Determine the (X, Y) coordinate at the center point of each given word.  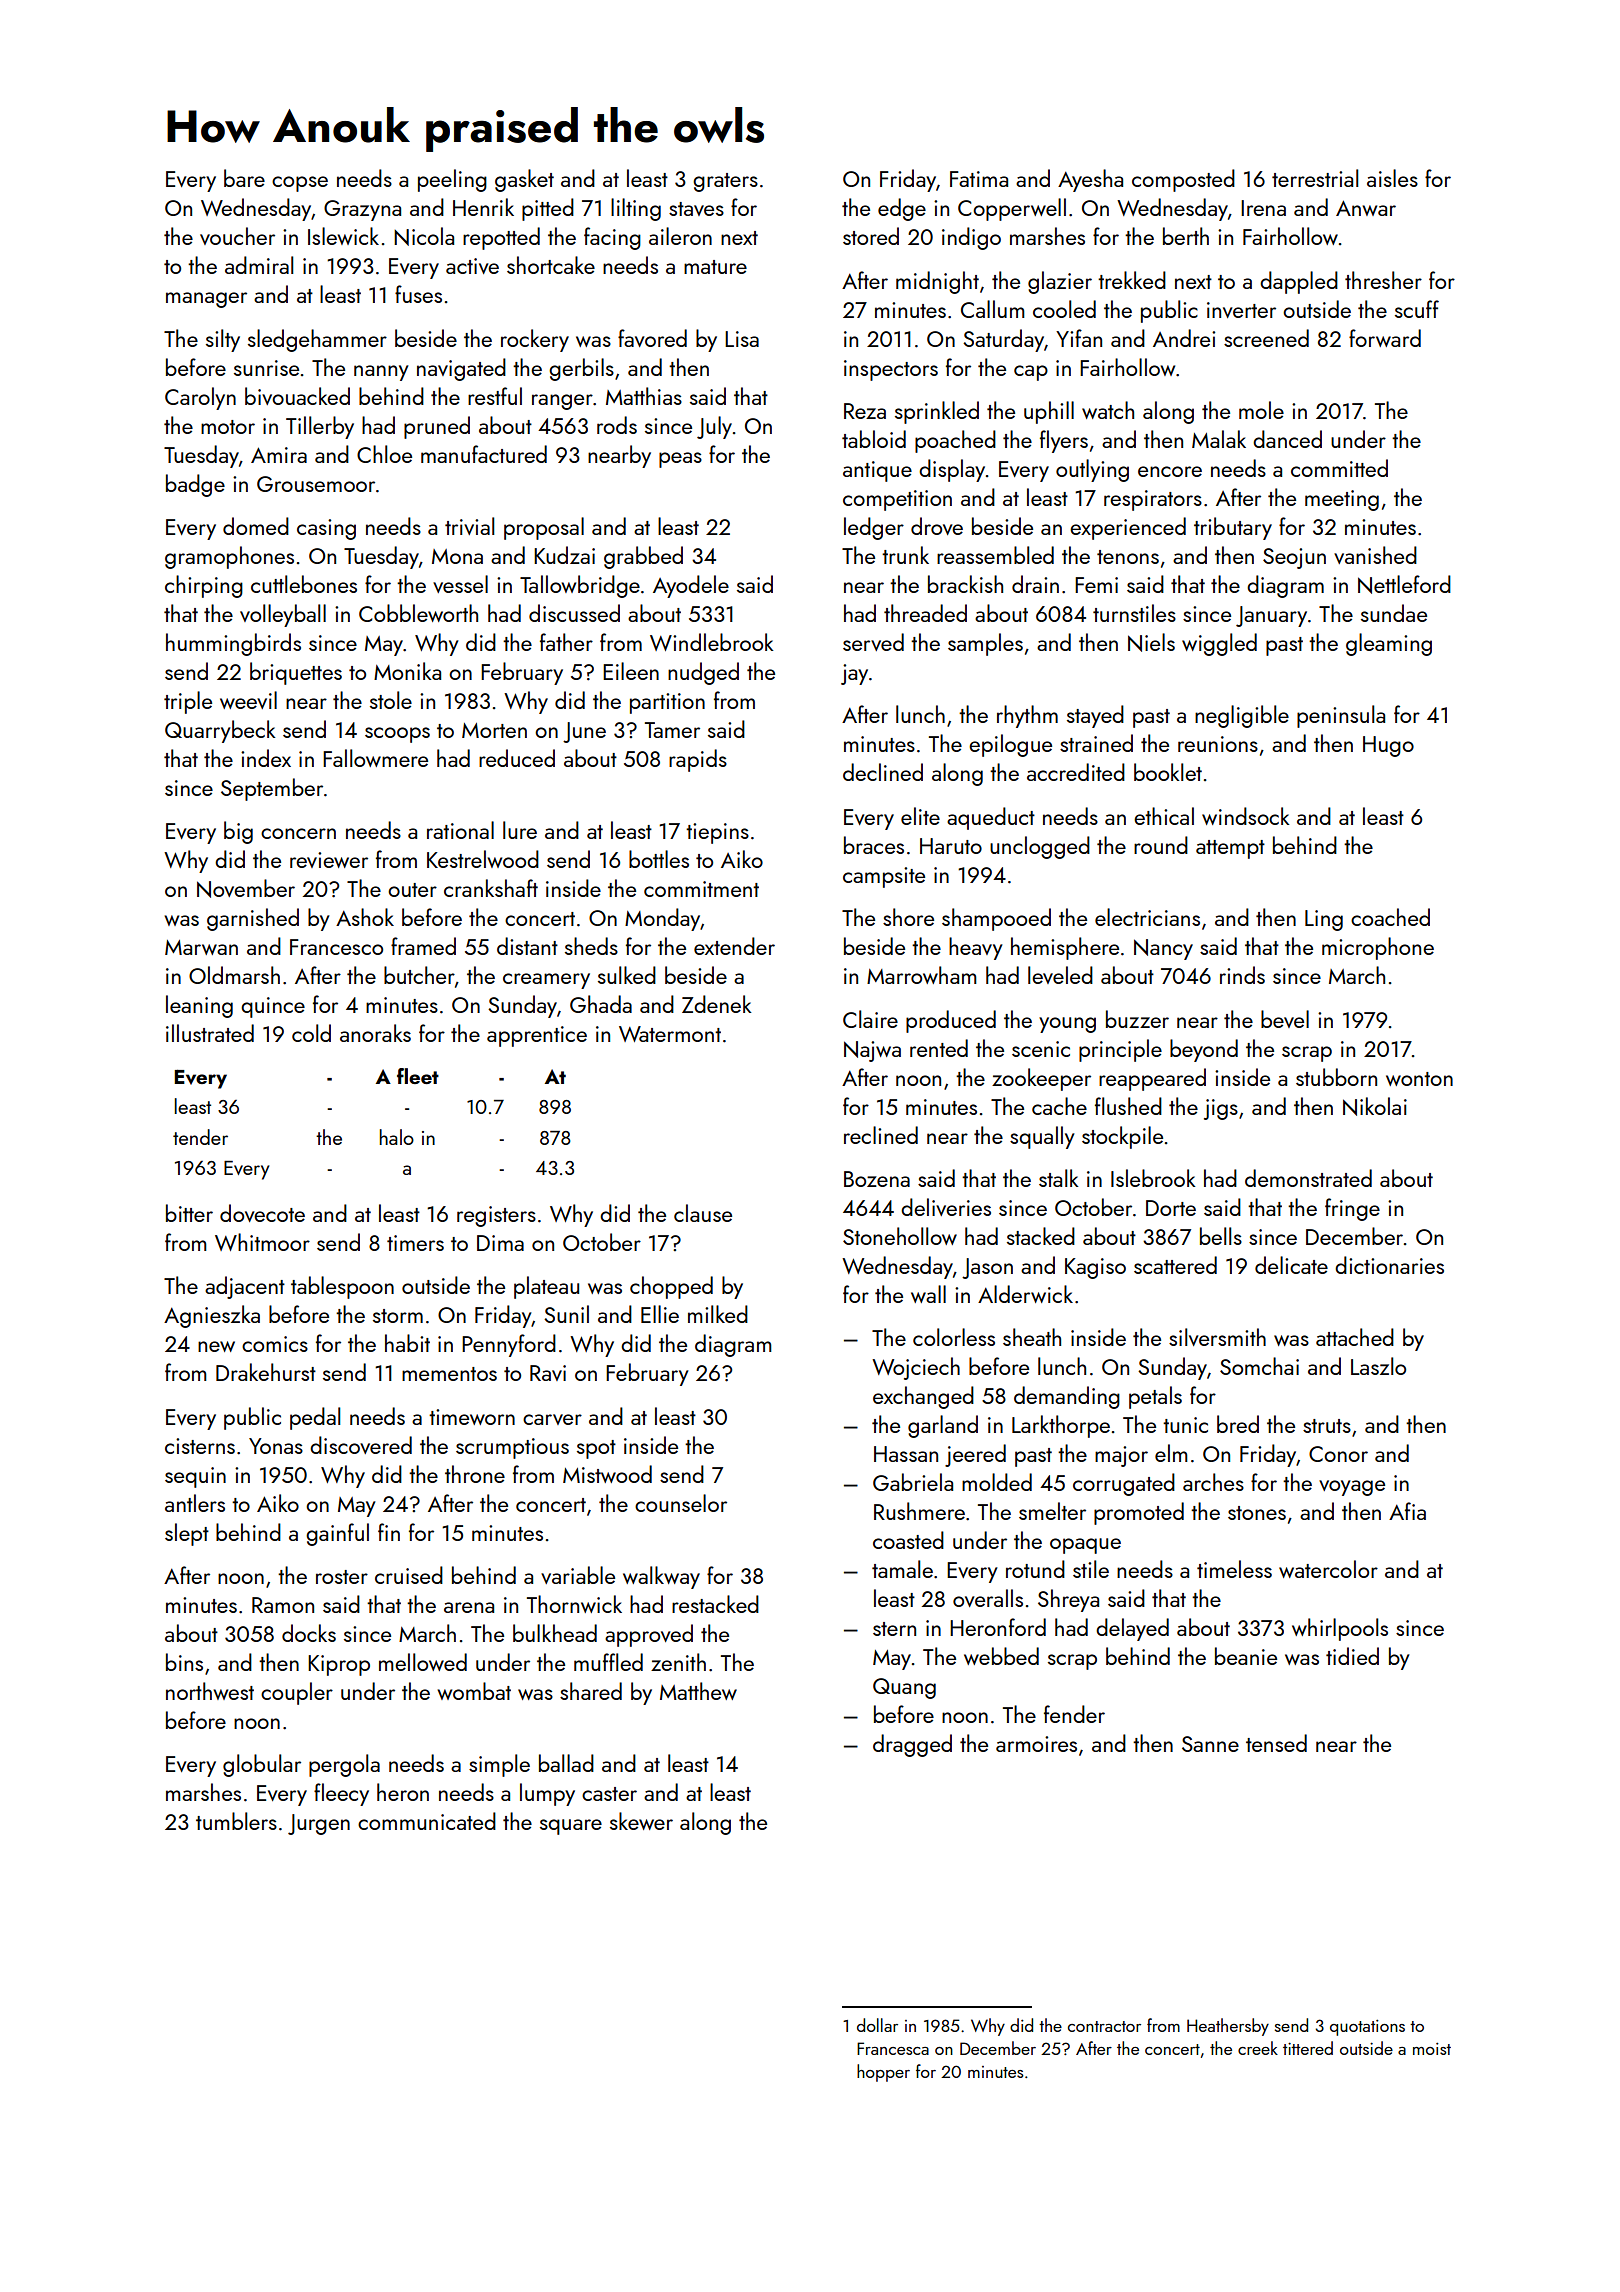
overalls (988, 1598)
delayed (1132, 1629)
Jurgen (319, 1824)
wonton (1419, 1079)
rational (460, 830)
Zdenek (717, 1004)
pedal (315, 1418)
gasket (524, 180)
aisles (1392, 178)
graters (725, 182)
